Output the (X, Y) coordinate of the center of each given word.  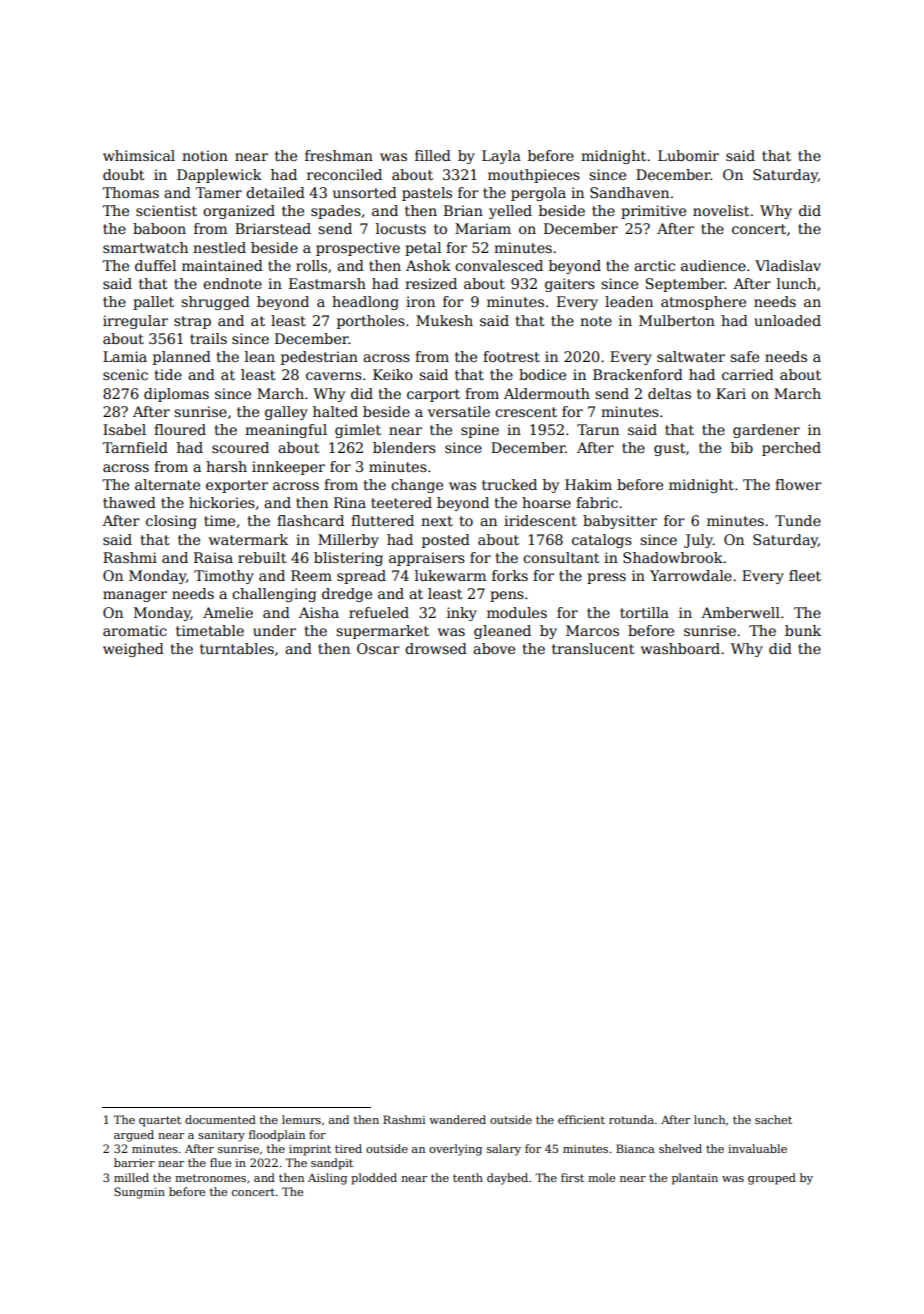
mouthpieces (534, 176)
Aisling (327, 1179)
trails (208, 338)
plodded (374, 1179)
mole (601, 1177)
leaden (629, 301)
